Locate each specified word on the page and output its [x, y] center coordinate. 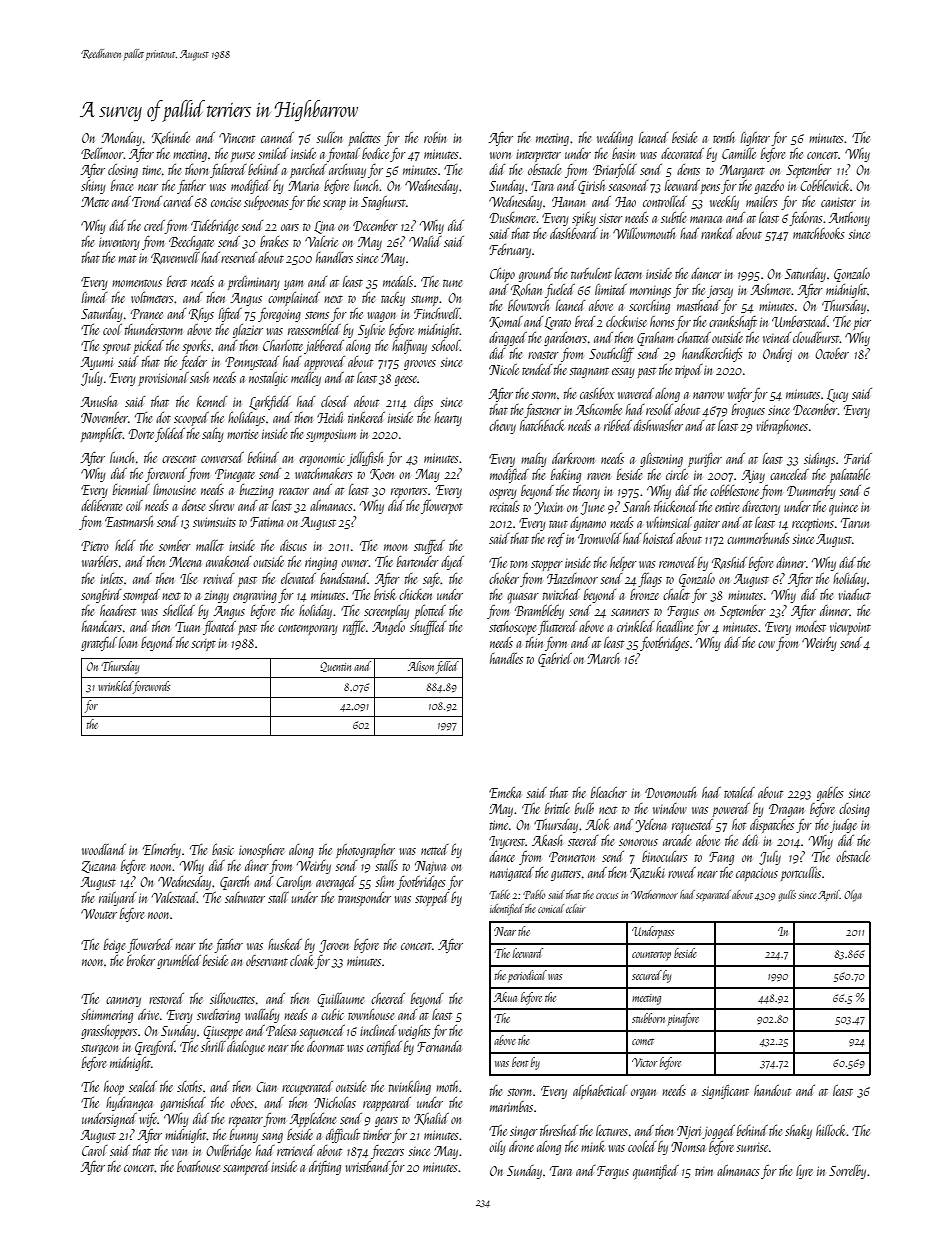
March [603, 658]
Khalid [431, 1119]
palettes [364, 139]
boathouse [198, 1166]
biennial [131, 489]
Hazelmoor [572, 578]
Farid [858, 458]
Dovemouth [670, 792]
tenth [724, 137]
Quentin [335, 667]
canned [277, 137]
